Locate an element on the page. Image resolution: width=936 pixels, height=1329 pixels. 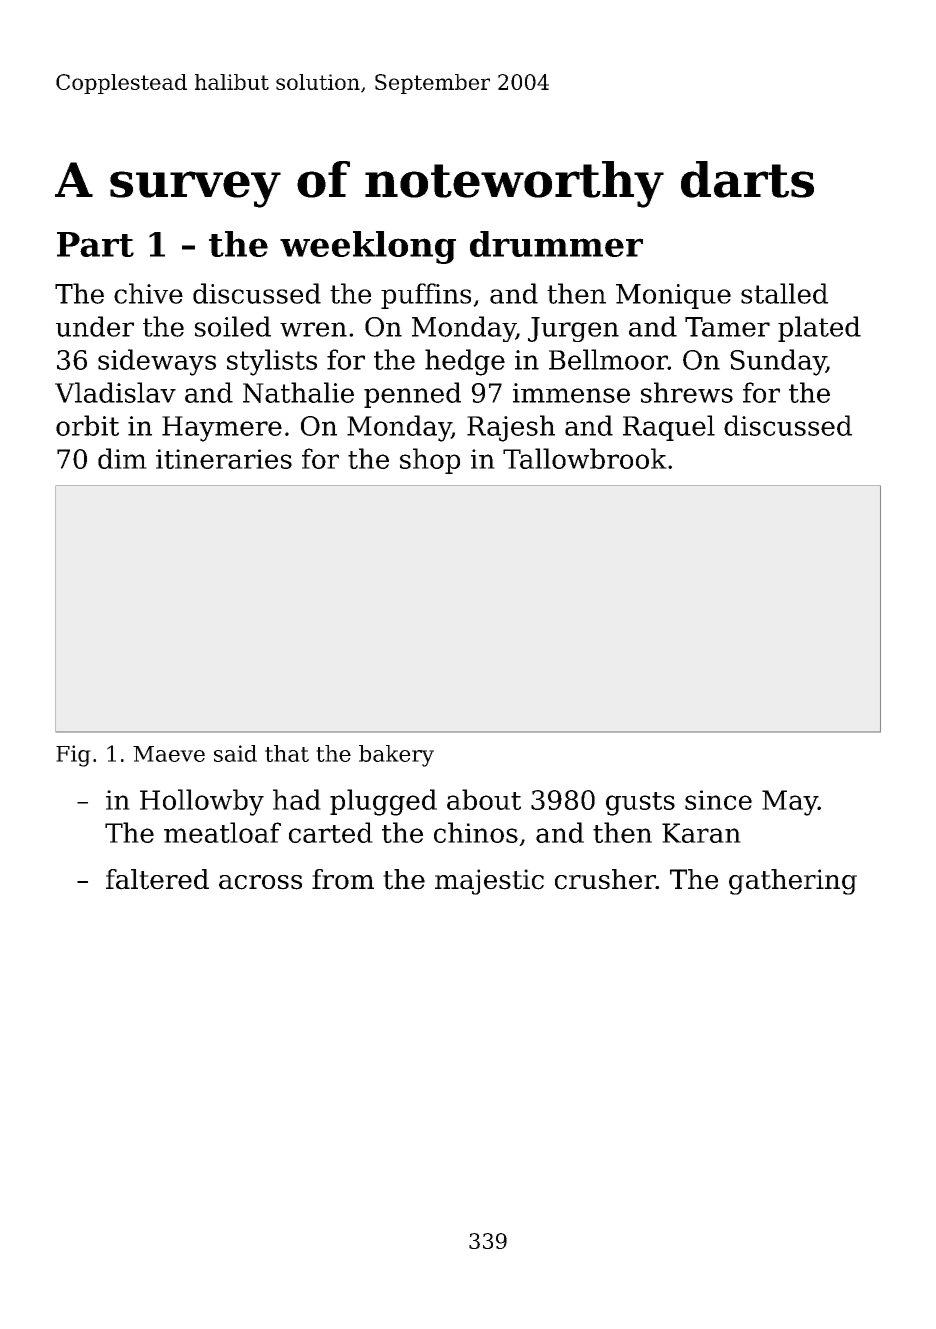
gathering is located at coordinates (793, 882).
